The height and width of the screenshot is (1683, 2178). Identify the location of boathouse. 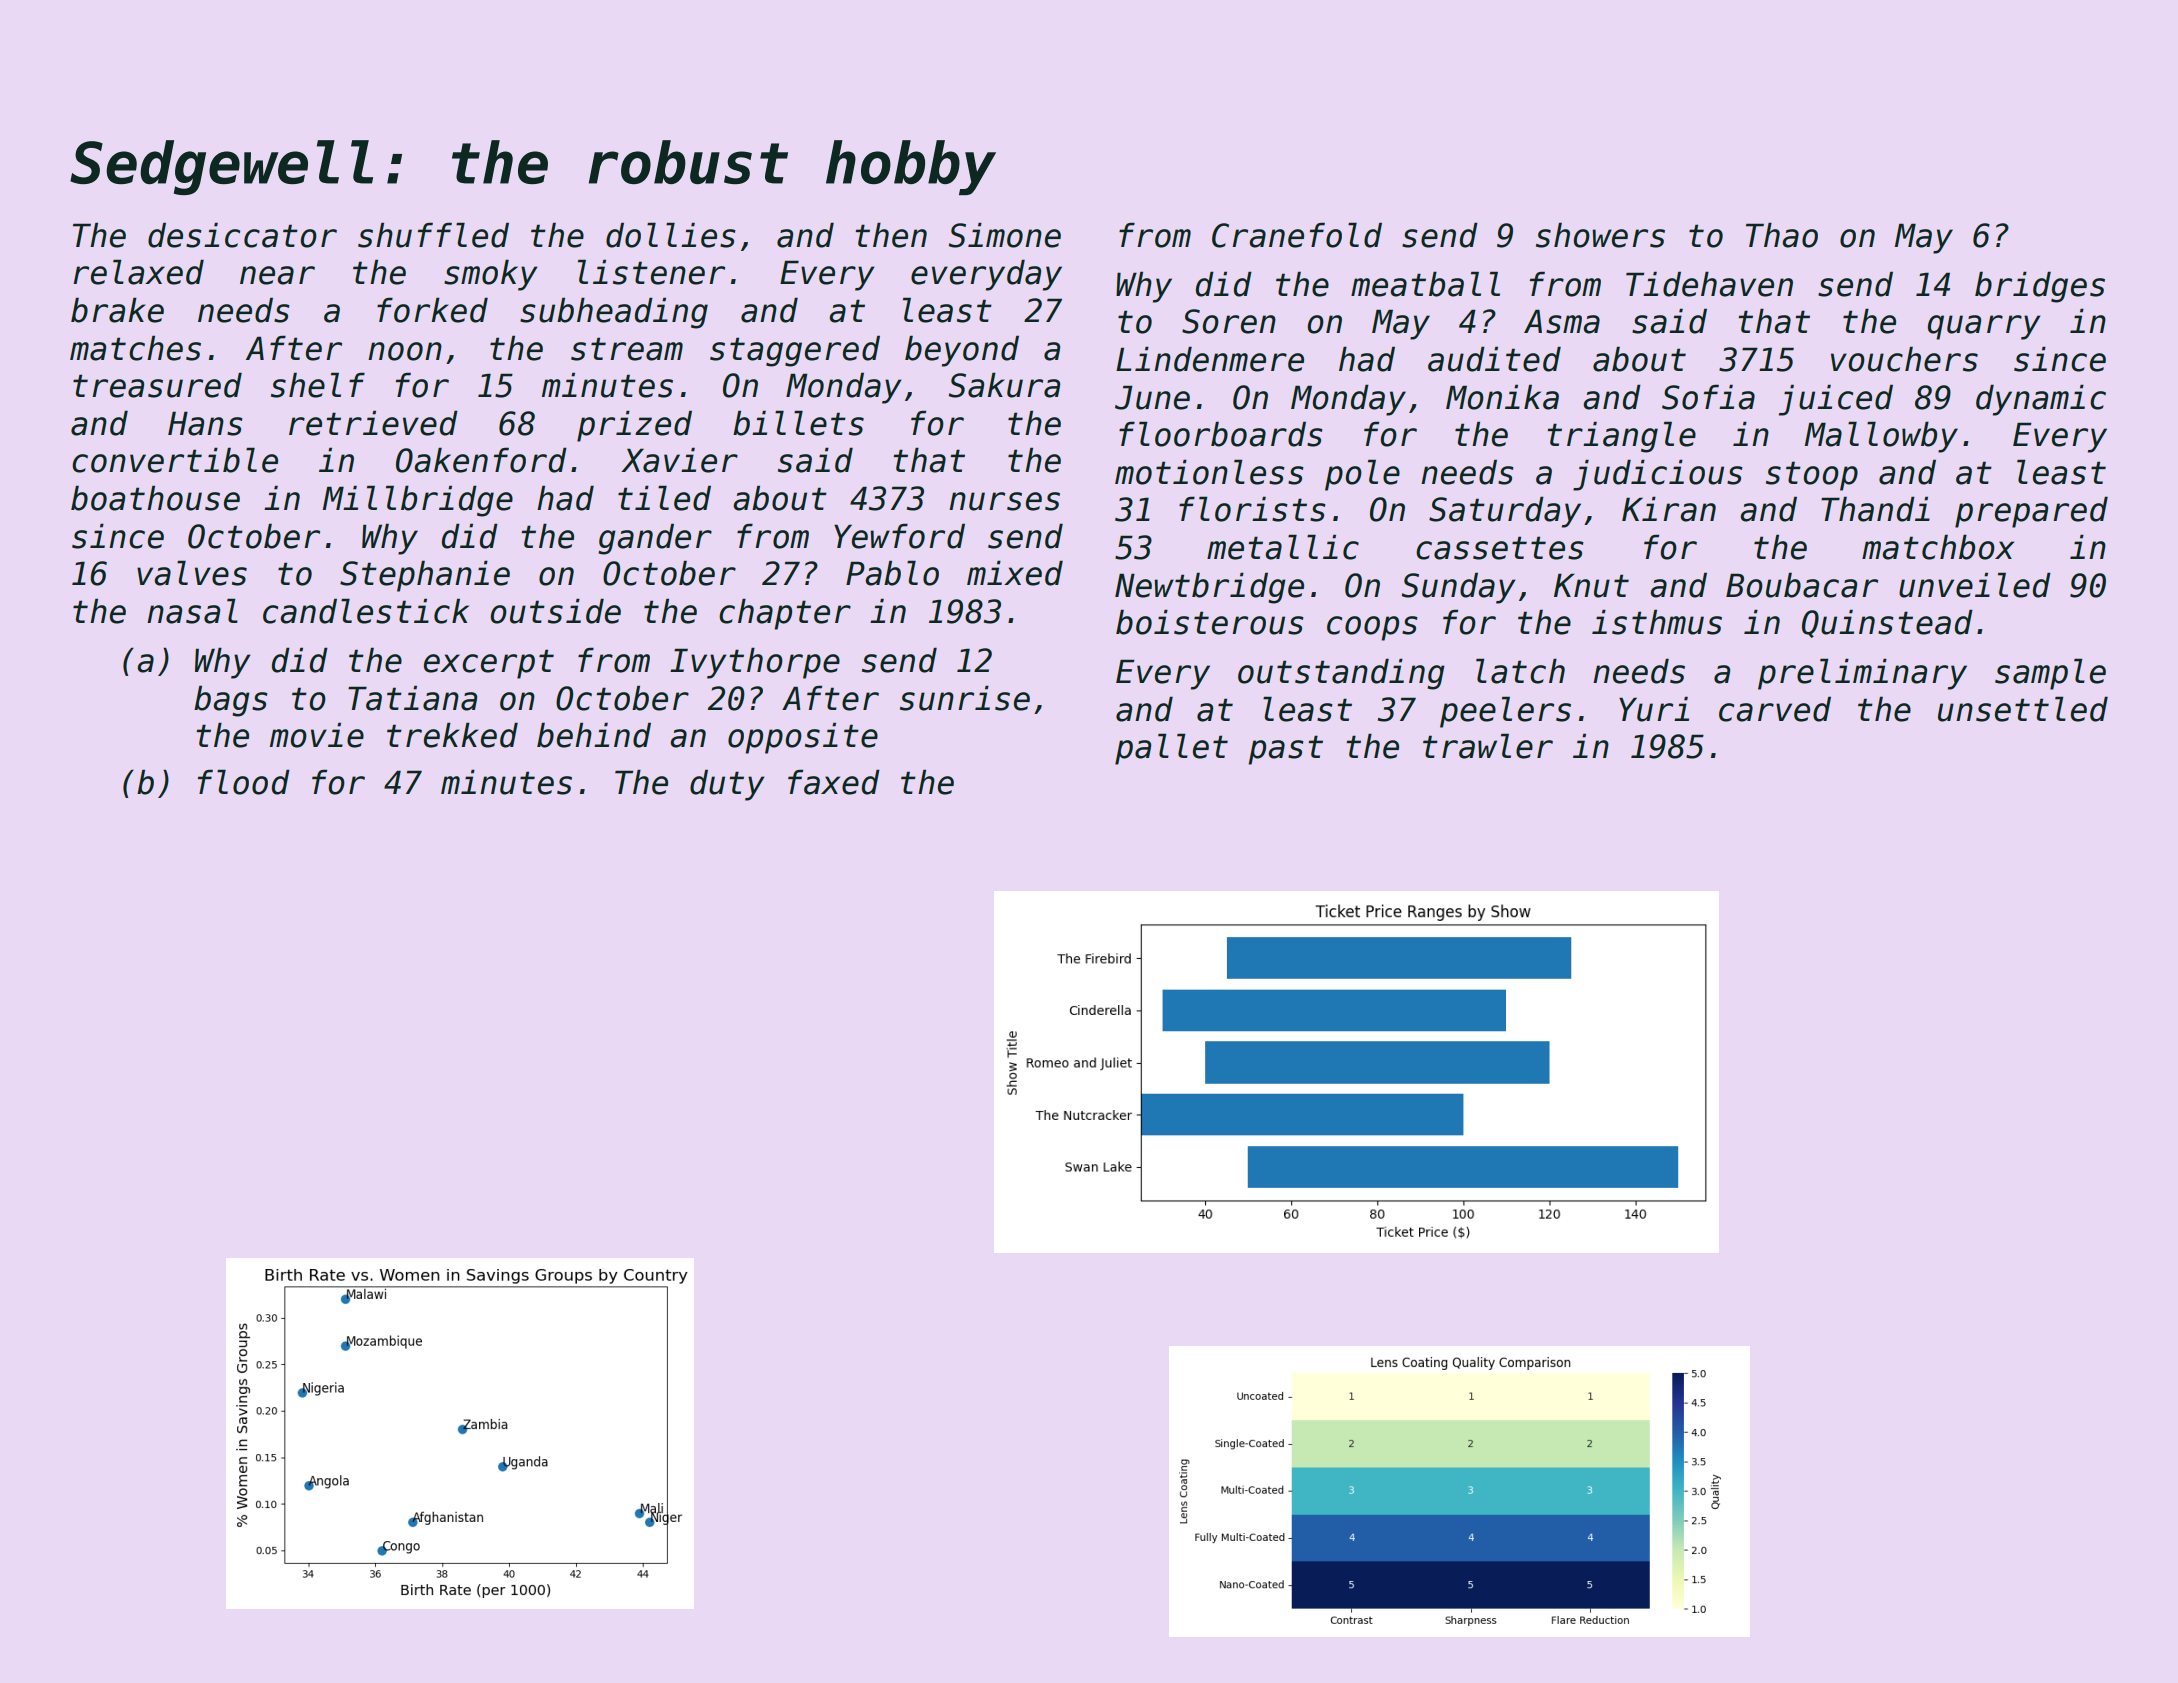
(155, 498).
